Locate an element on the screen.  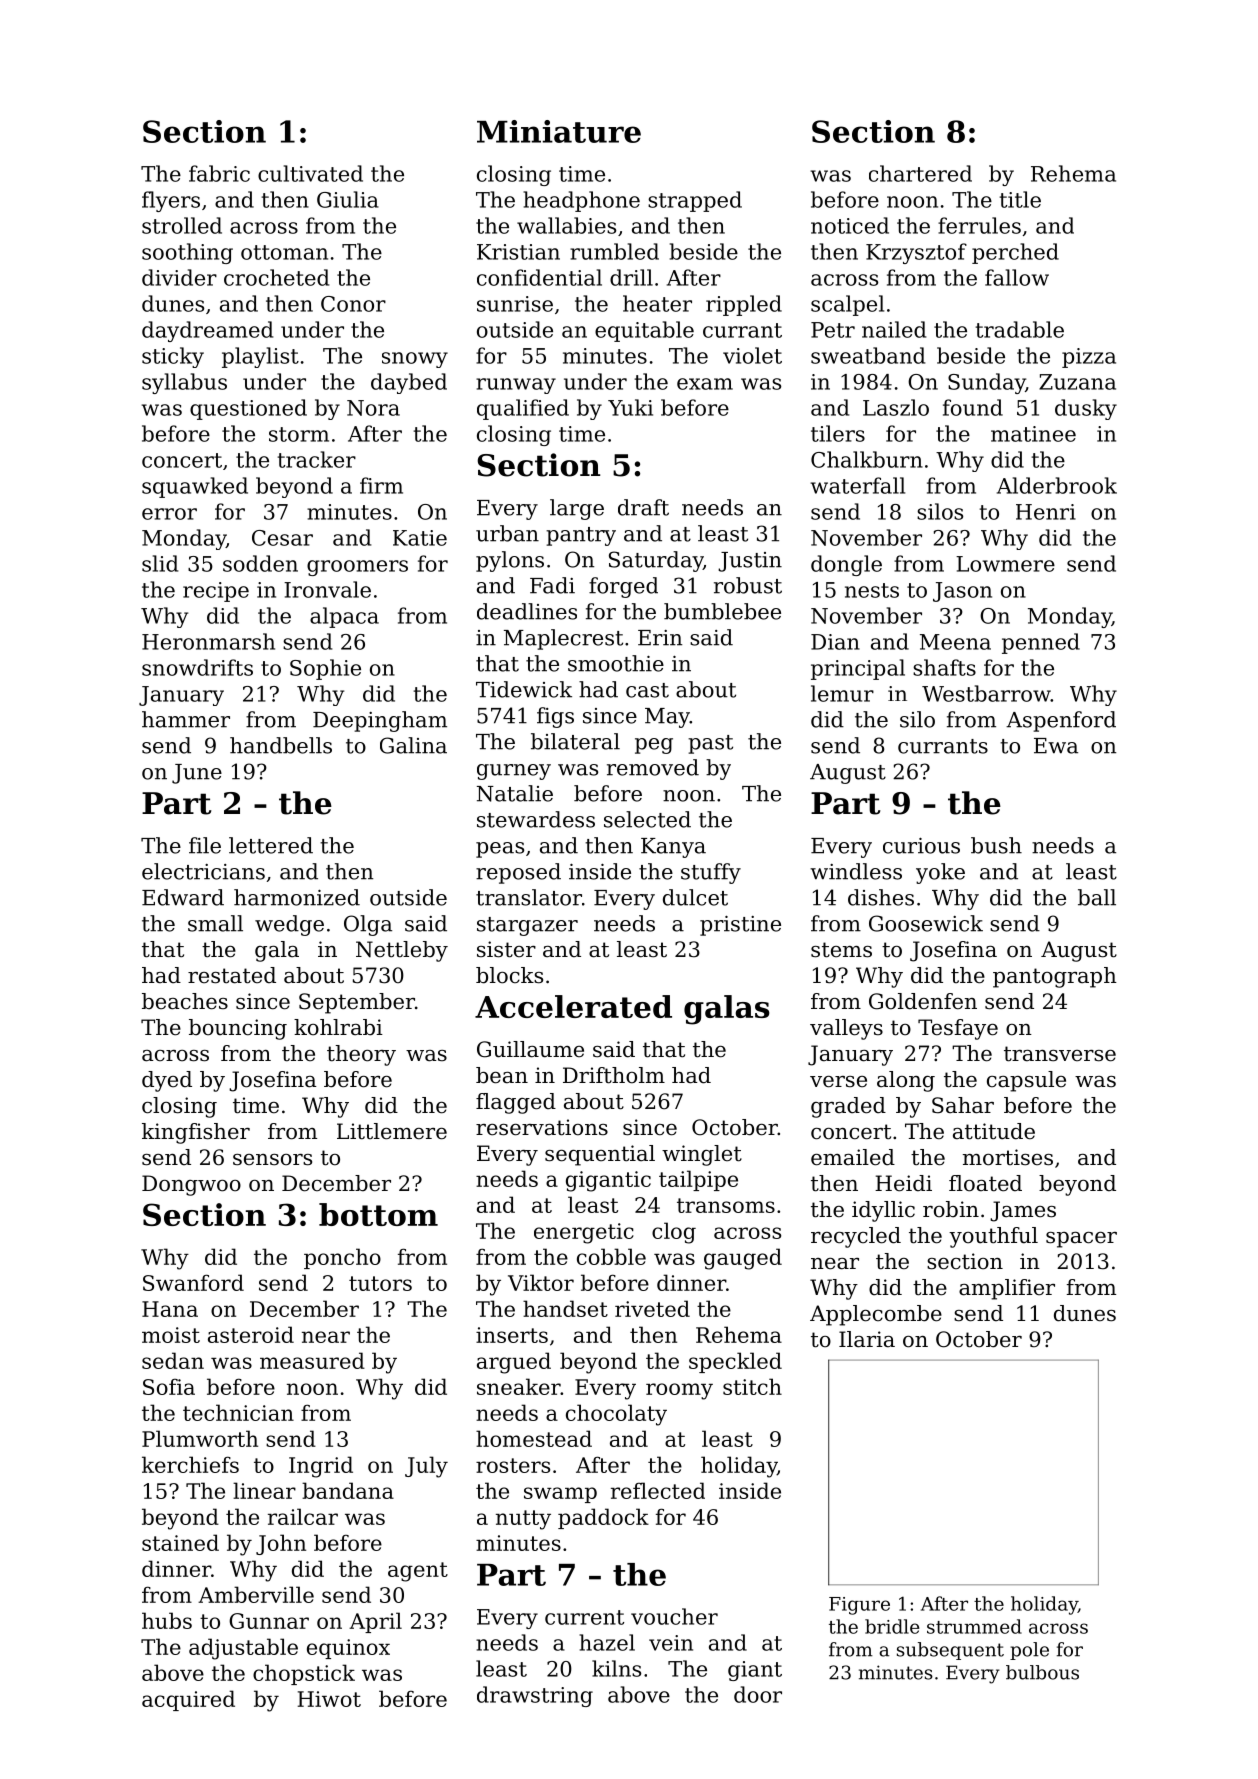
amplifier is located at coordinates (1007, 1289).
